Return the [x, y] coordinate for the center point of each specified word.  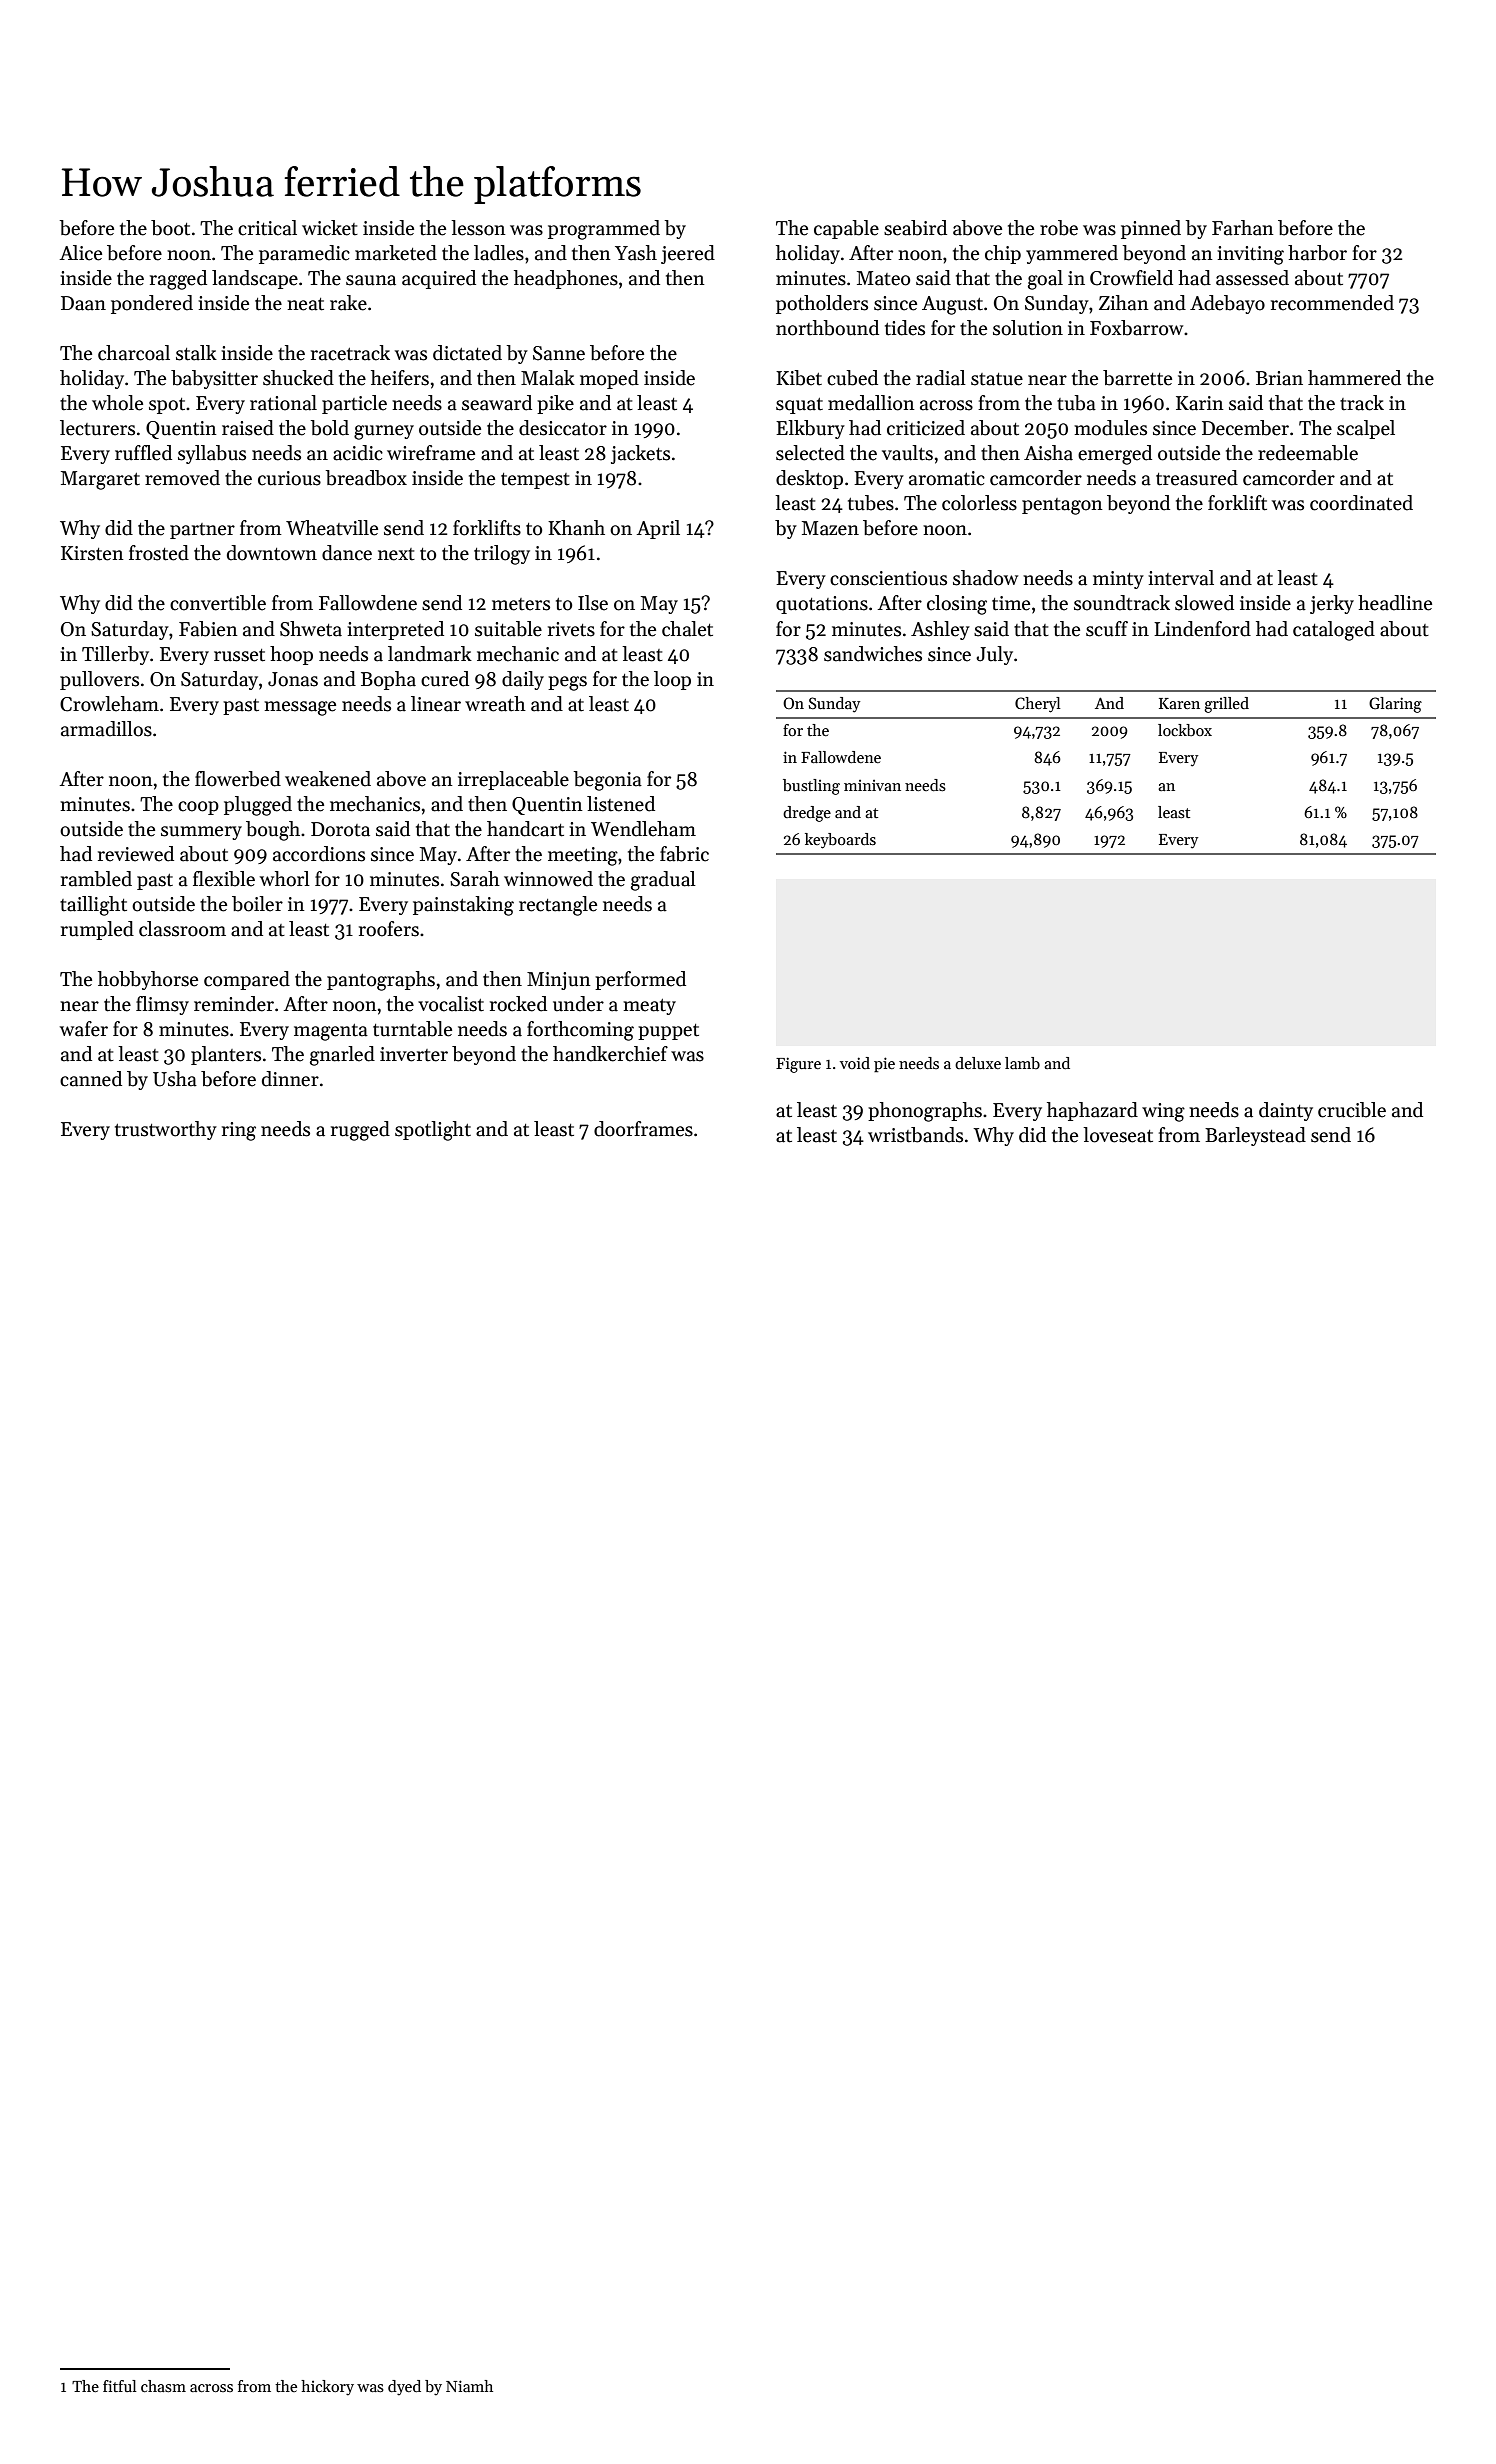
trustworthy [166, 1130]
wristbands [915, 1135]
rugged [360, 1131]
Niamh [469, 2386]
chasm [163, 2386]
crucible [1352, 1110]
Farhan [1243, 228]
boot [170, 228]
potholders [822, 304]
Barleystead [1255, 1136]
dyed [404, 2388]
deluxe [978, 1063]
